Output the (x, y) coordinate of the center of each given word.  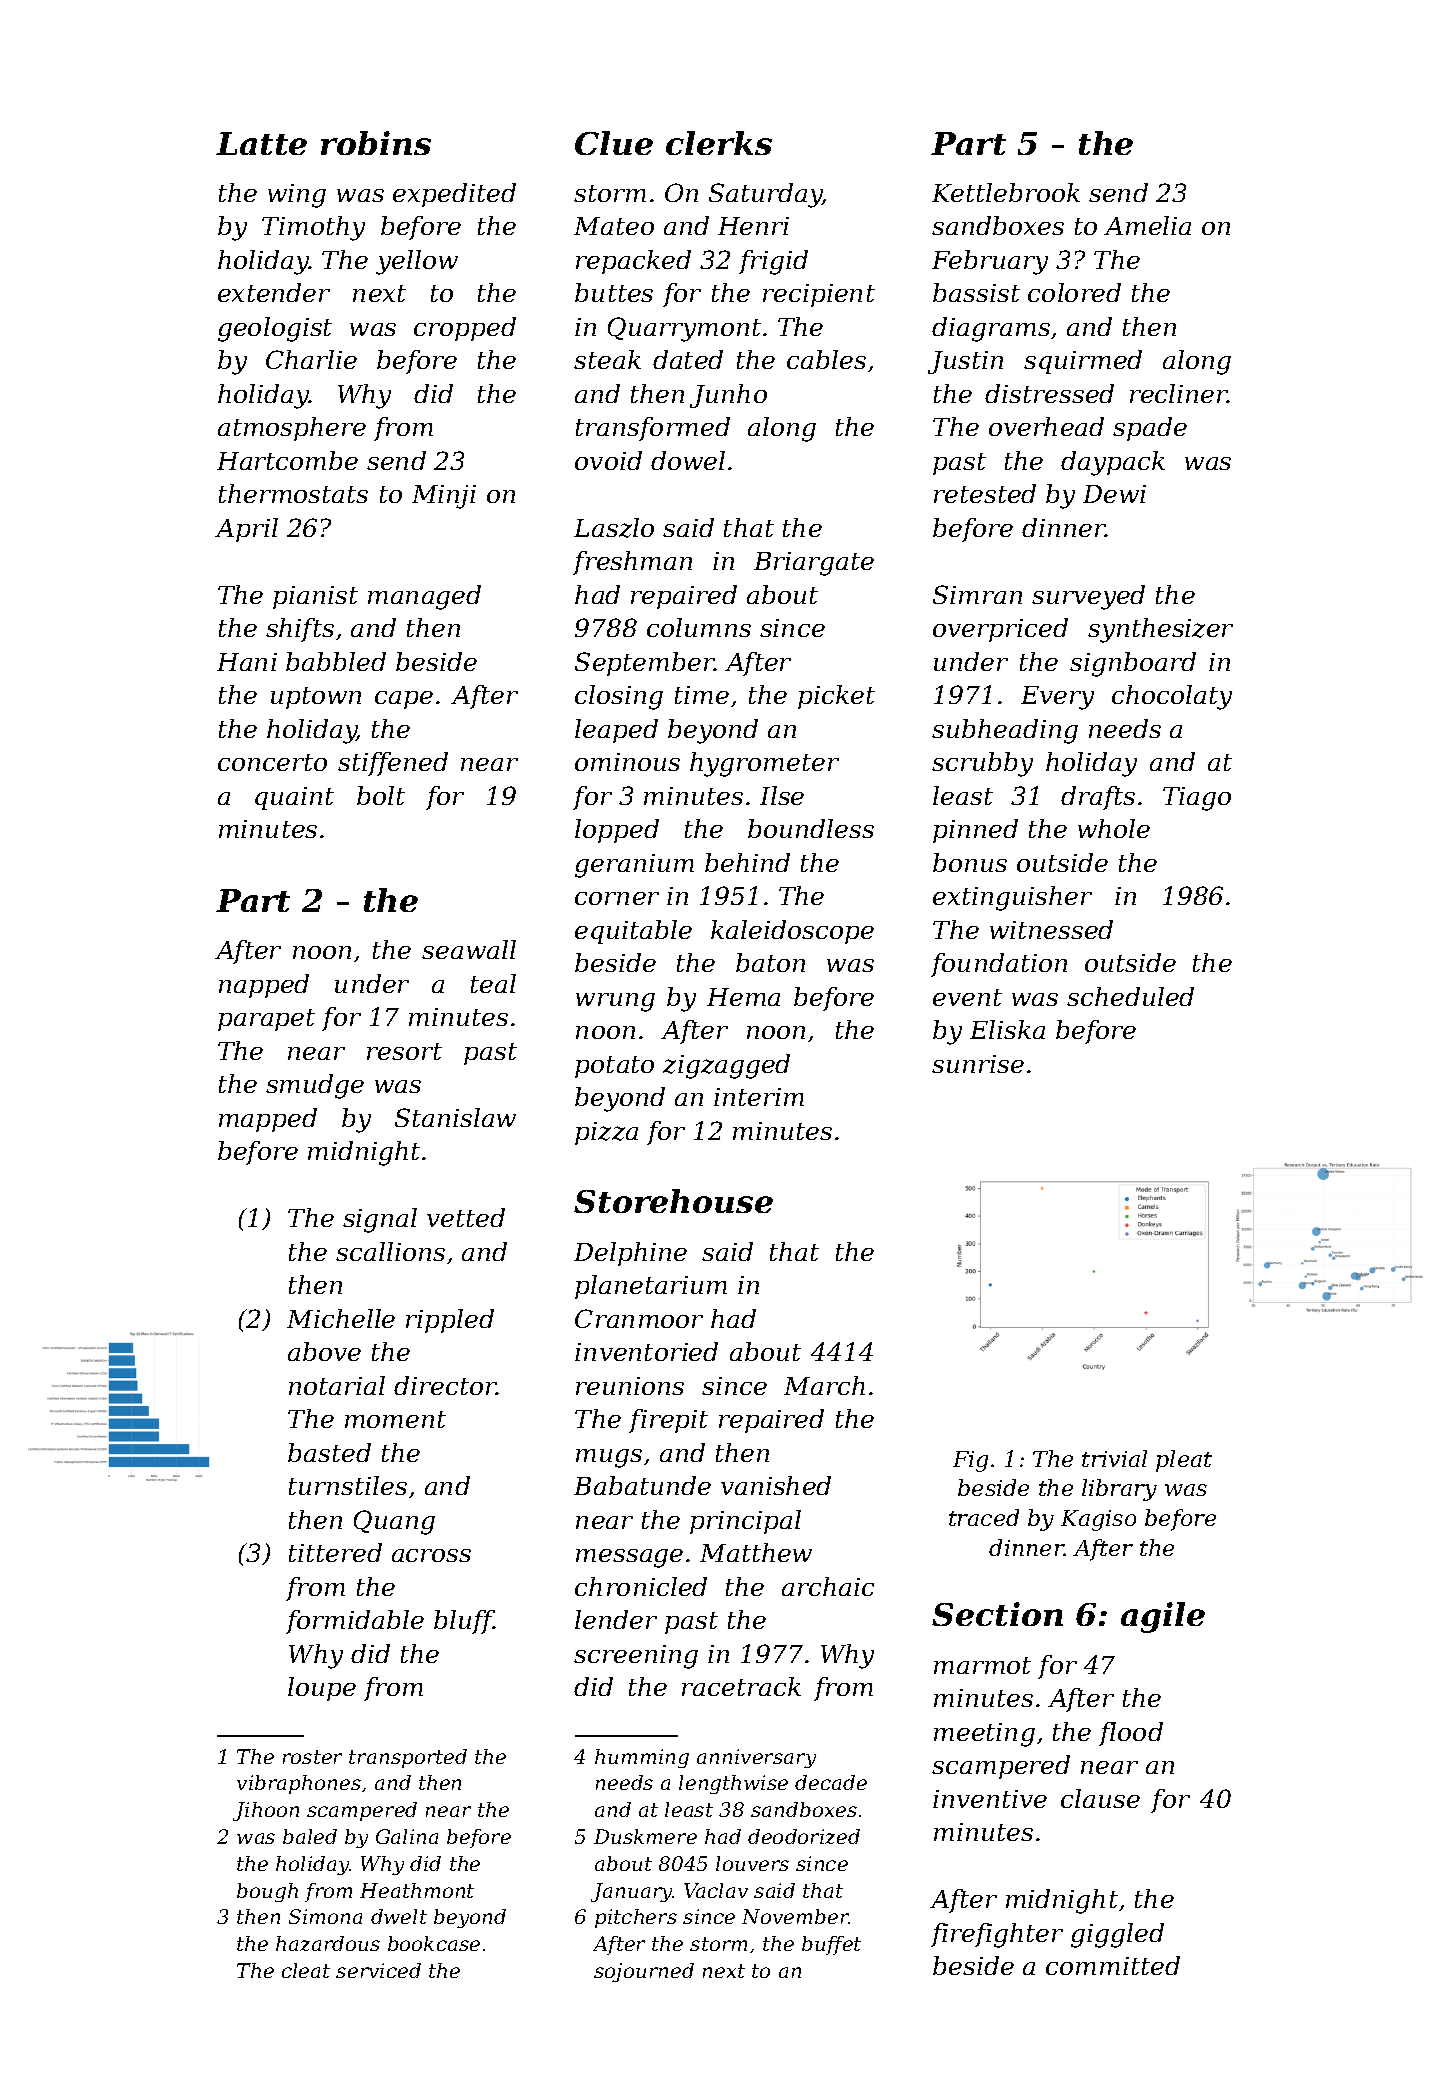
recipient (819, 295)
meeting (984, 1735)
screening (636, 1657)
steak (607, 359)
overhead (1046, 426)
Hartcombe (287, 460)
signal (380, 1220)
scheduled (1130, 996)
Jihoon (266, 1811)
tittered (335, 1552)
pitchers (636, 1918)
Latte (261, 143)
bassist (976, 292)
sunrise (978, 1064)
